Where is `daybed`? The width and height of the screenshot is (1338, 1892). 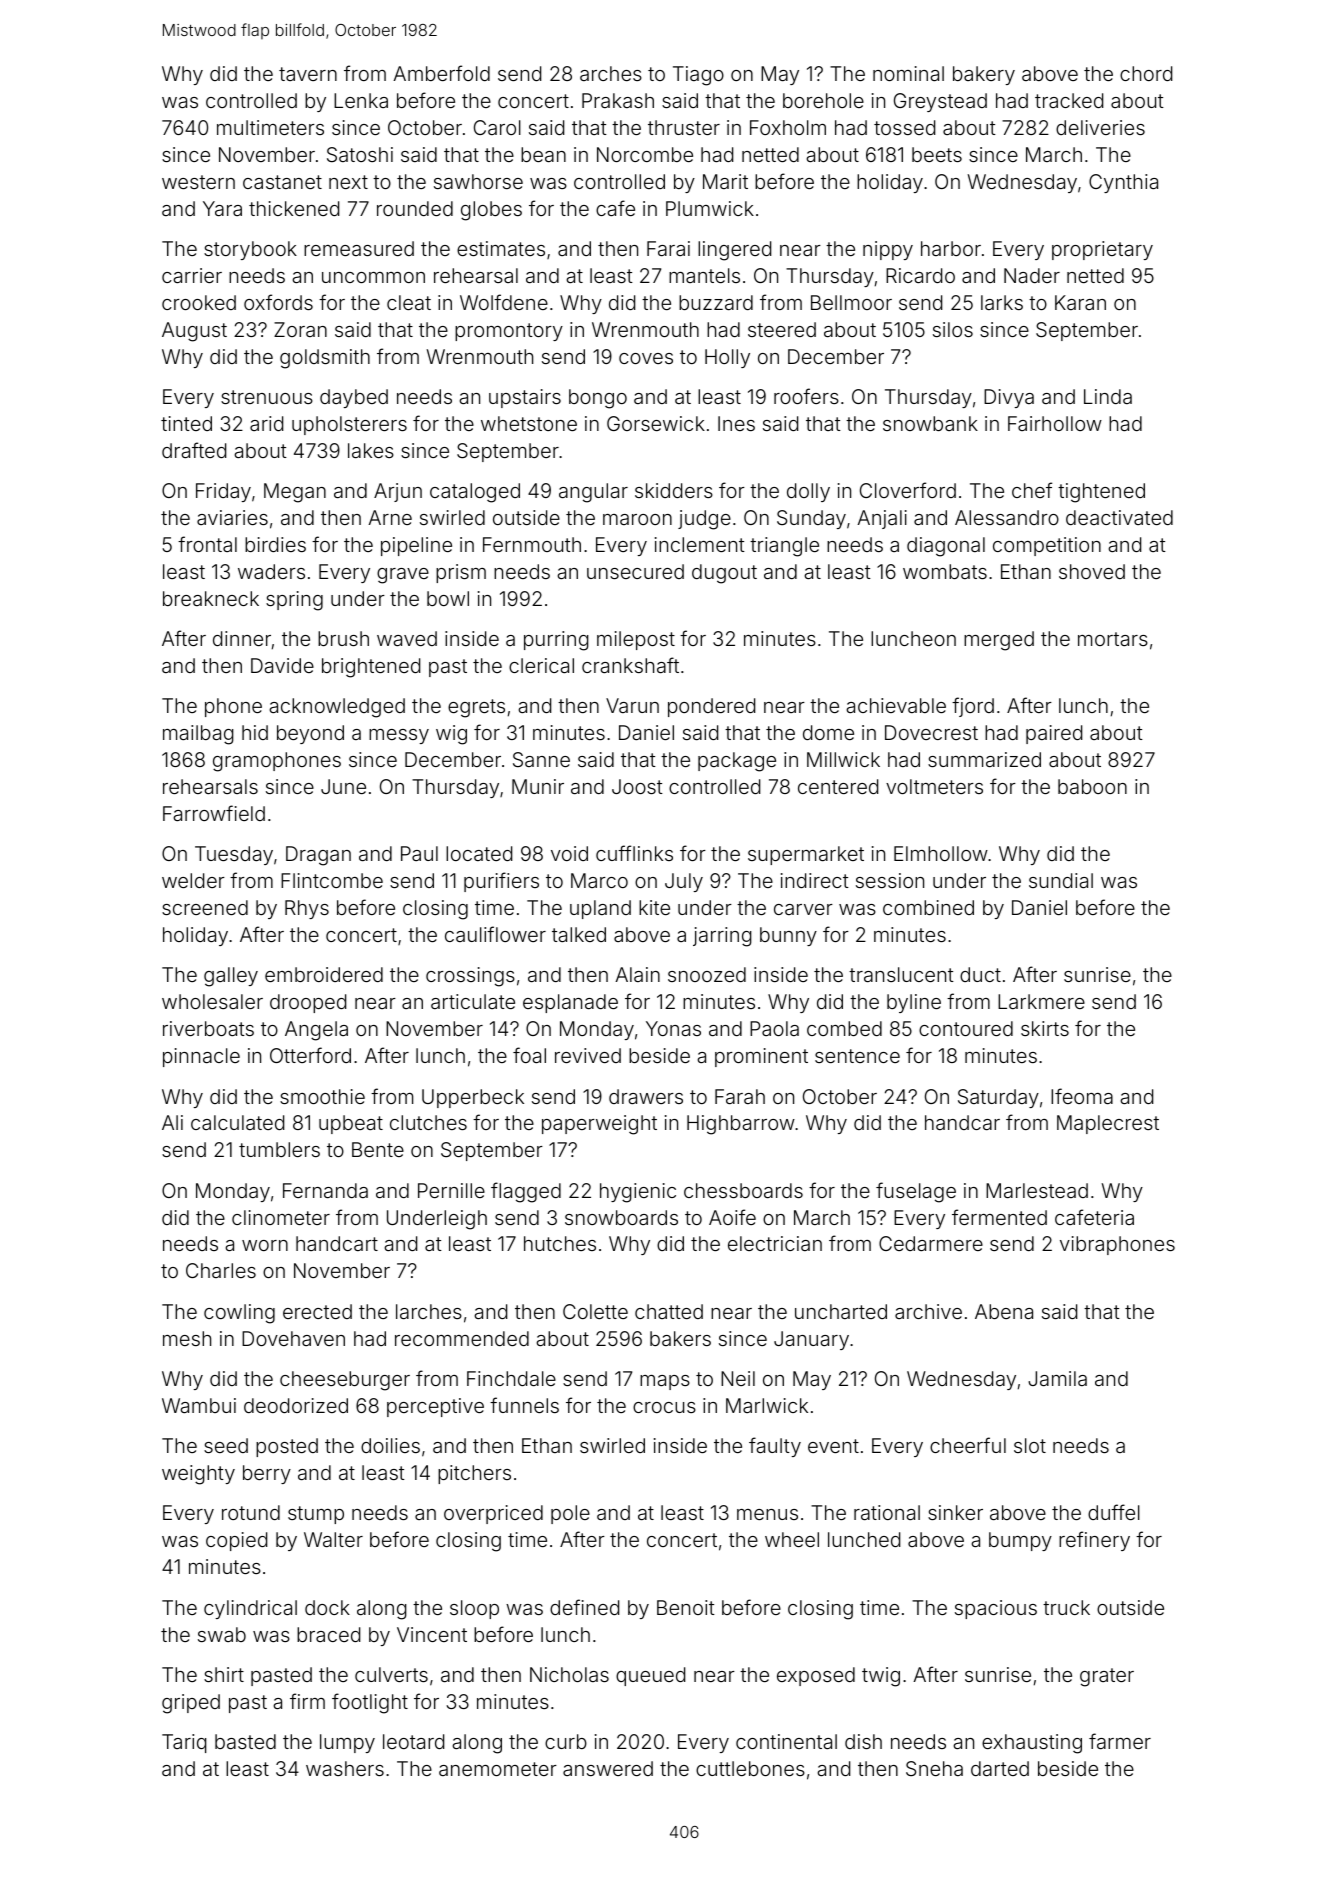 daybed is located at coordinates (354, 398).
